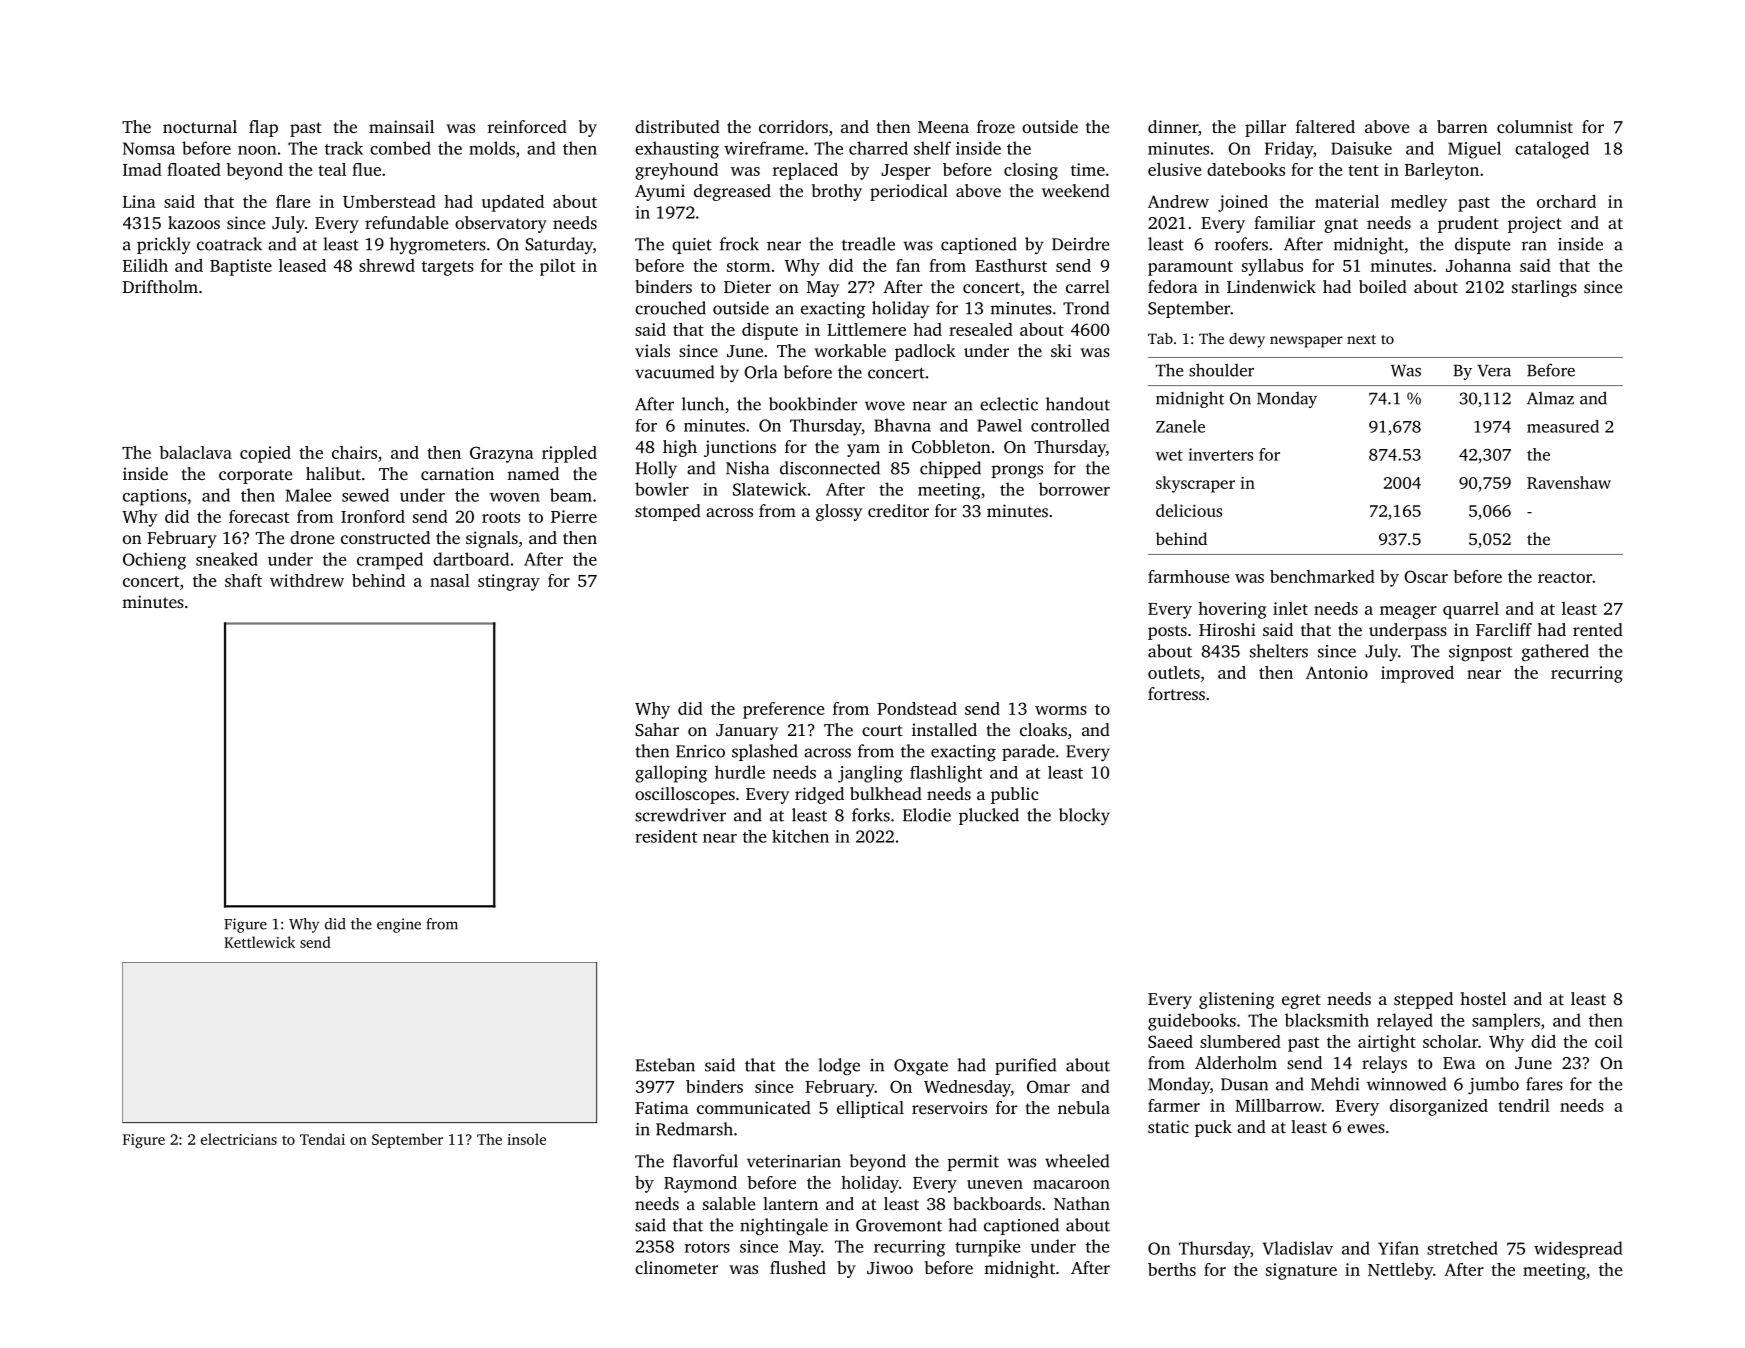 Image resolution: width=1745 pixels, height=1348 pixels. What do you see at coordinates (793, 126) in the page?
I see `corridors` at bounding box center [793, 126].
